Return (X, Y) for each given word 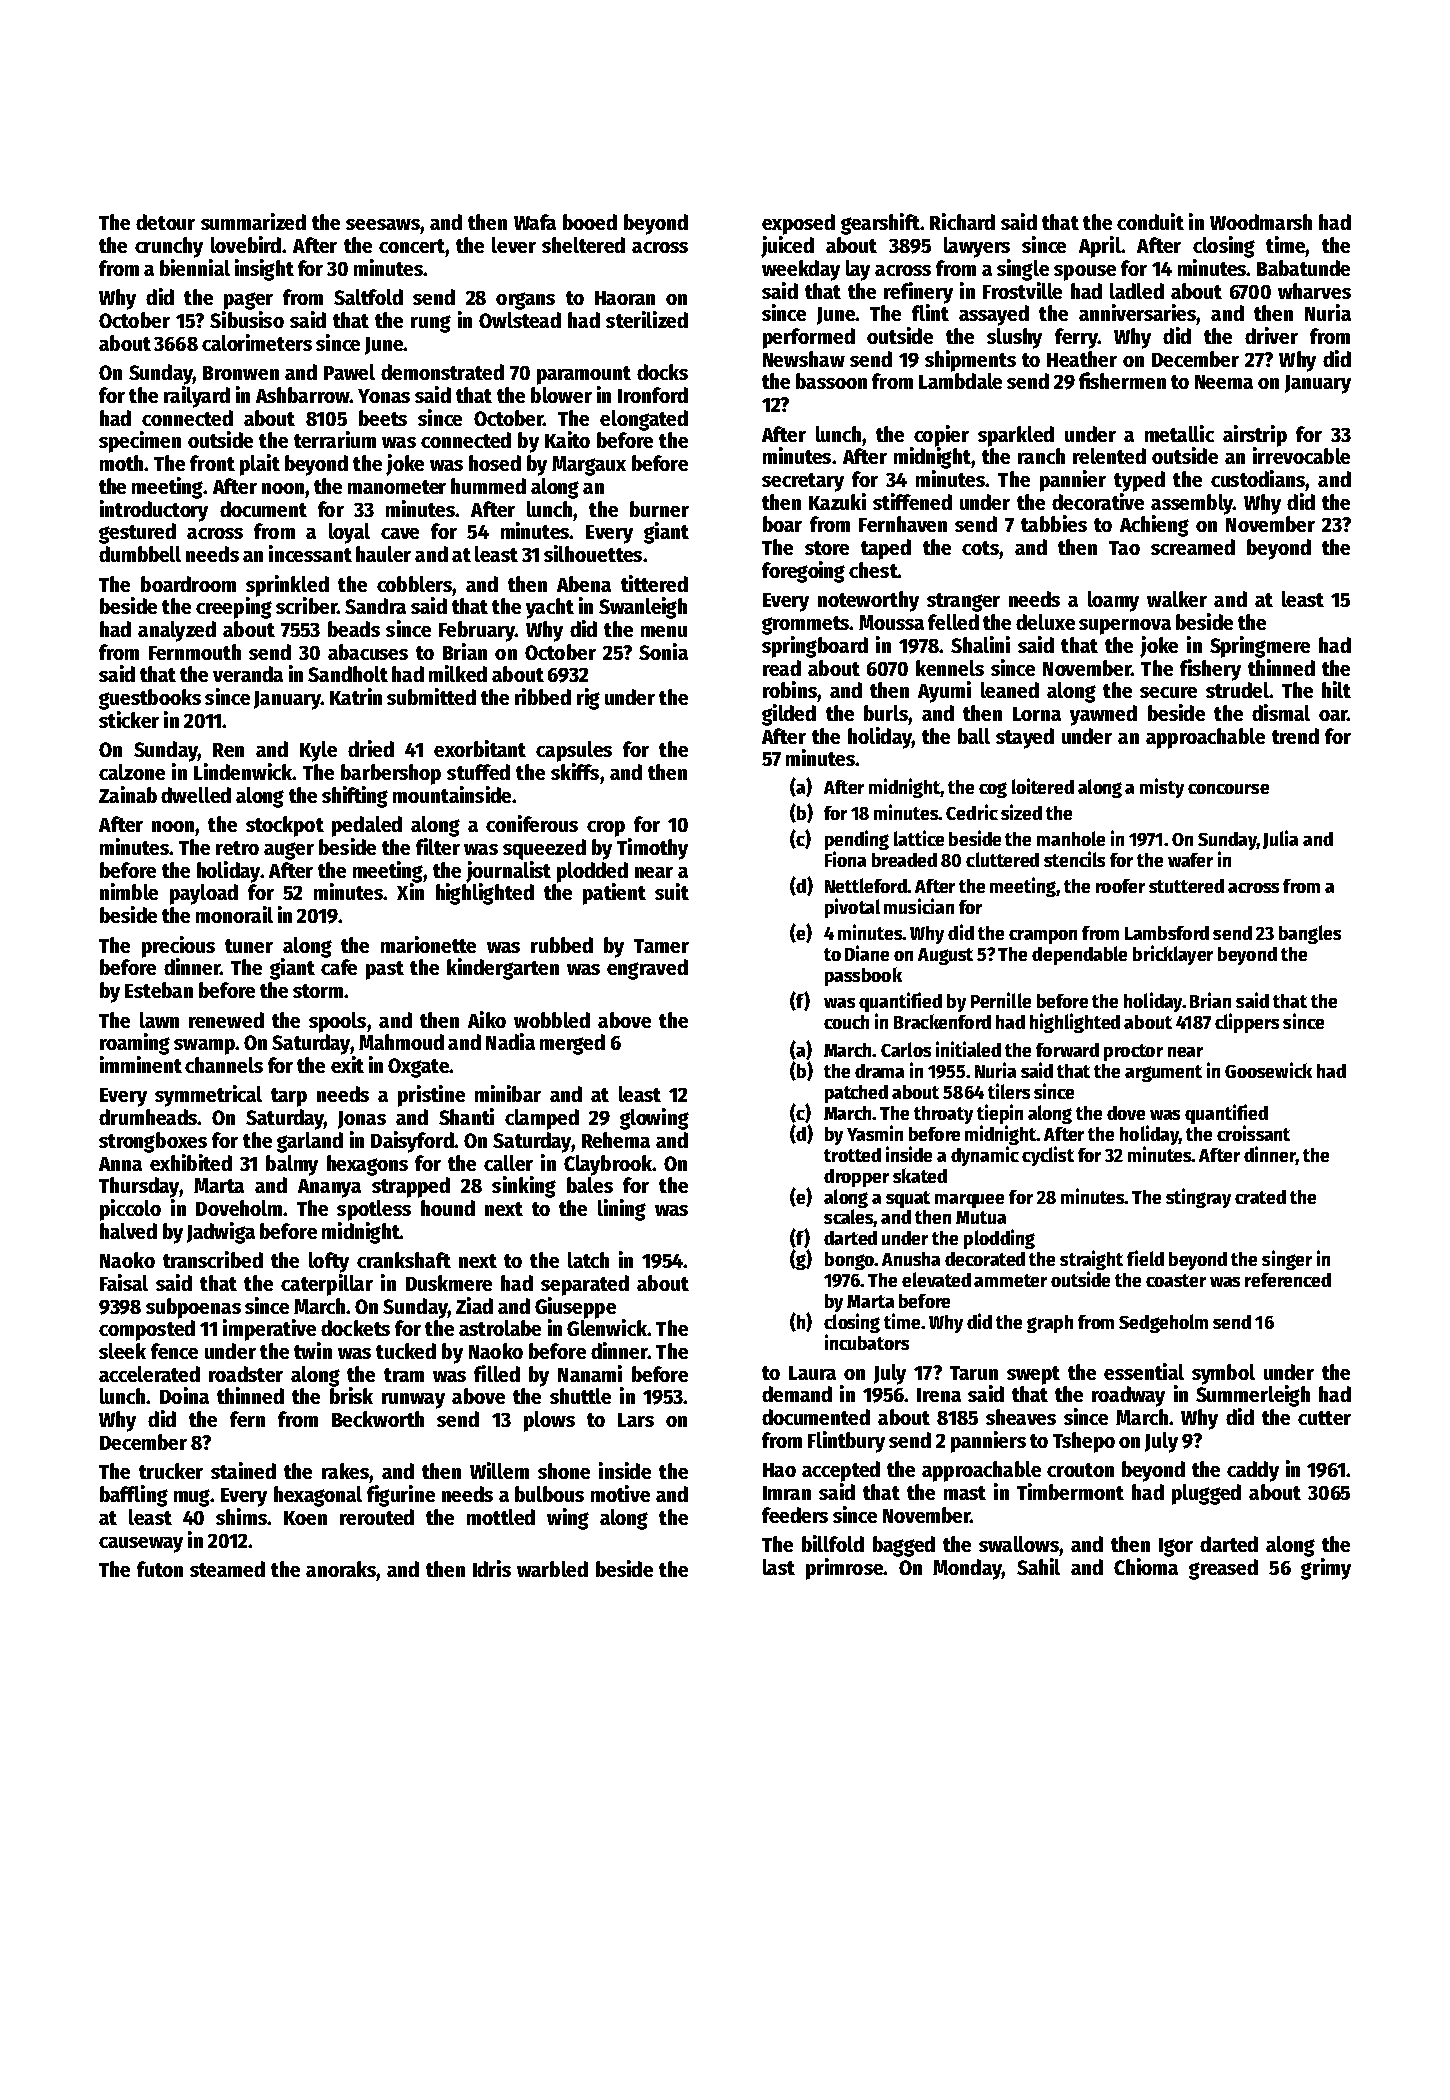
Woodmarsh (1261, 222)
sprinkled (287, 586)
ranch (1041, 456)
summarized (253, 221)
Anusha (911, 1259)
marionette (428, 944)
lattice (919, 838)
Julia (1280, 839)
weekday (801, 270)
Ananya (329, 1188)
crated (1260, 1197)
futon (160, 1569)
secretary (803, 482)
